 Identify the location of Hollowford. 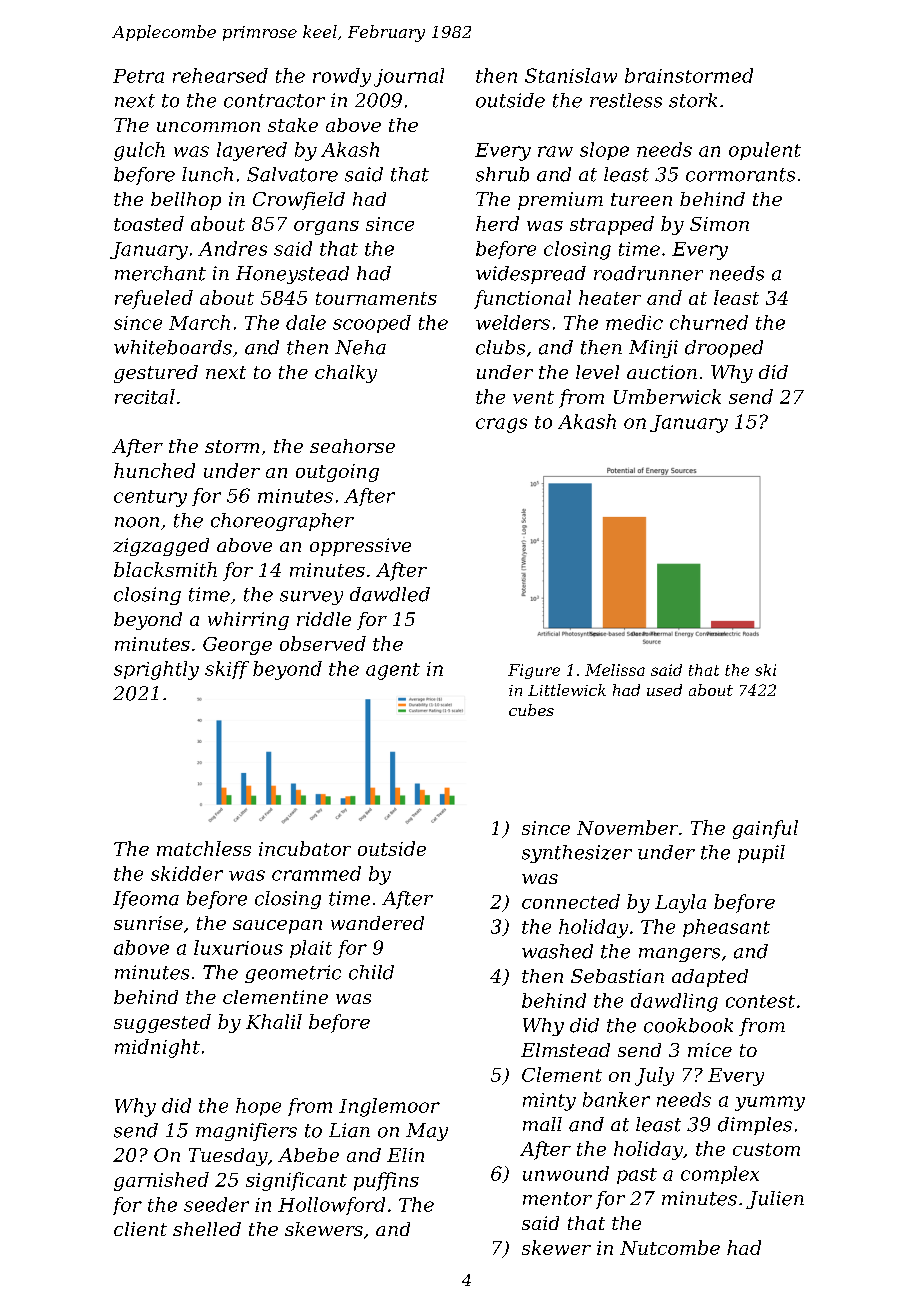
(331, 1206).
